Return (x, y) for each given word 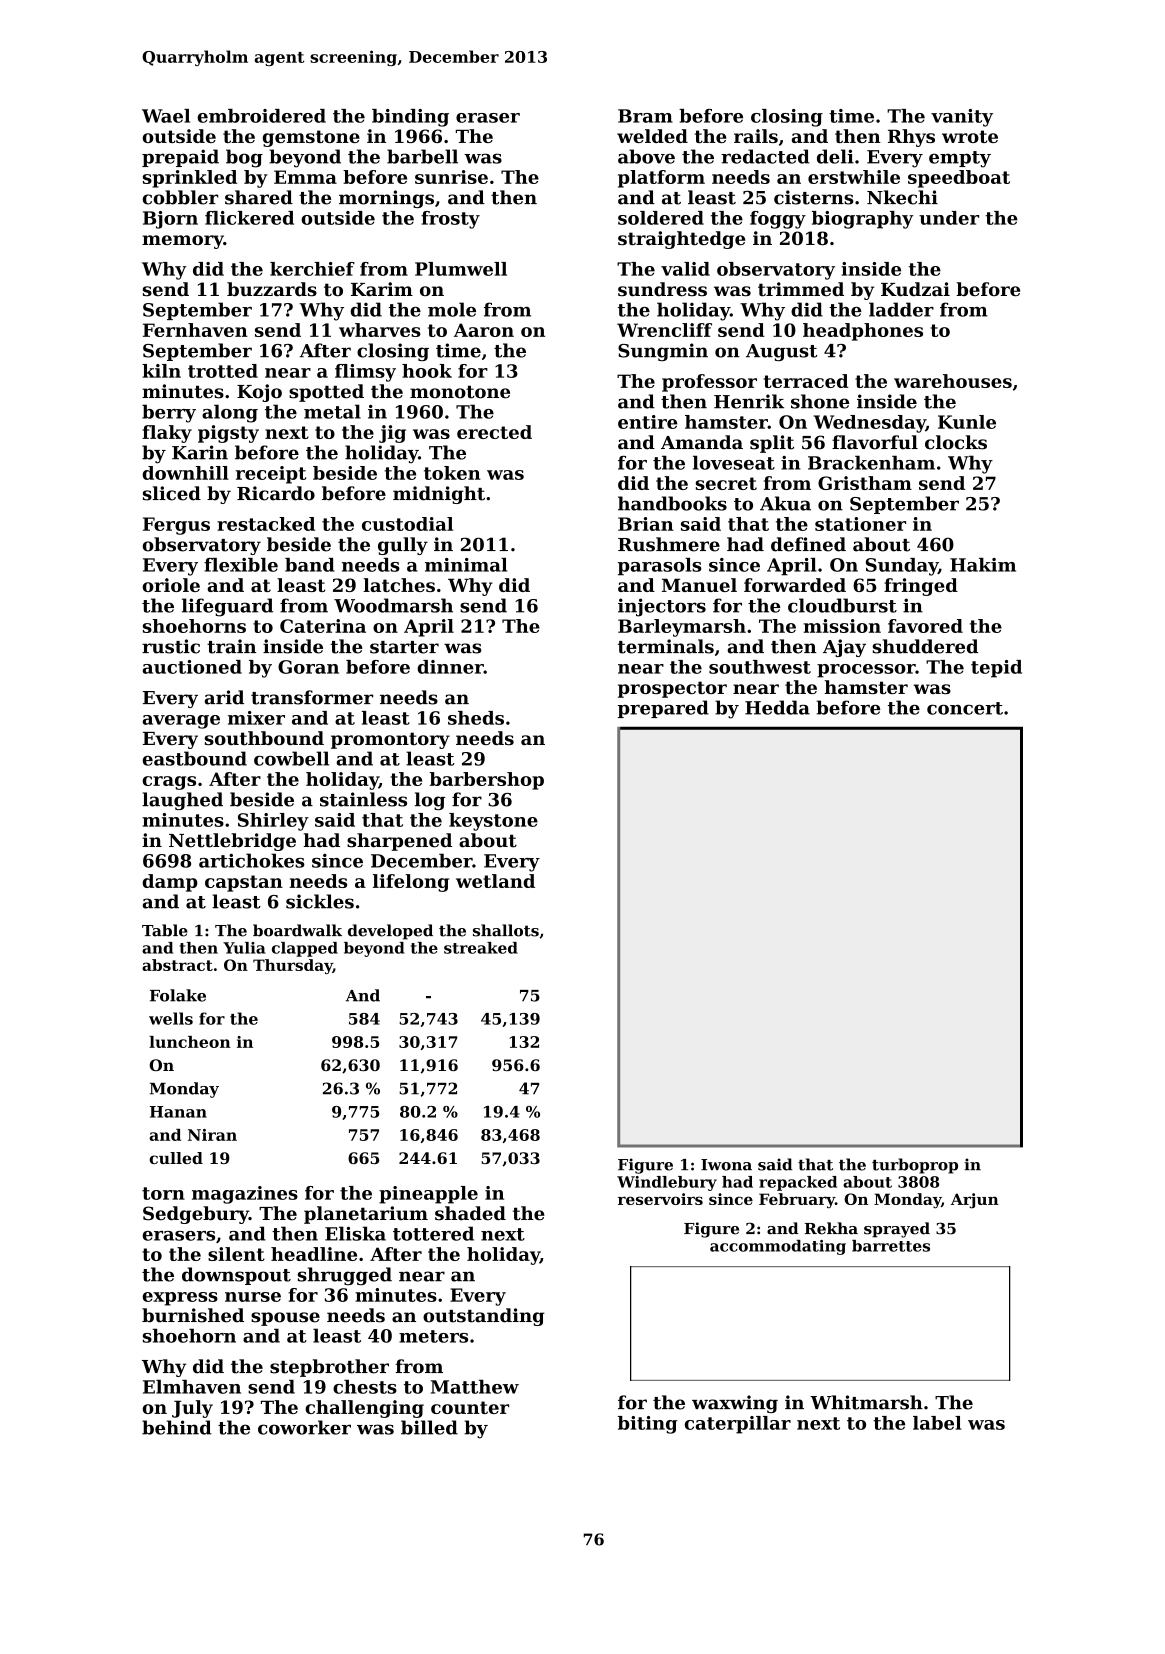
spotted (326, 393)
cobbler (180, 197)
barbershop (487, 781)
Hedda (777, 707)
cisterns (814, 197)
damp (170, 883)
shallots (506, 930)
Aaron (484, 330)
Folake (178, 995)
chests (365, 1387)
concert (965, 708)
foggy (778, 220)
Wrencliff (664, 330)
